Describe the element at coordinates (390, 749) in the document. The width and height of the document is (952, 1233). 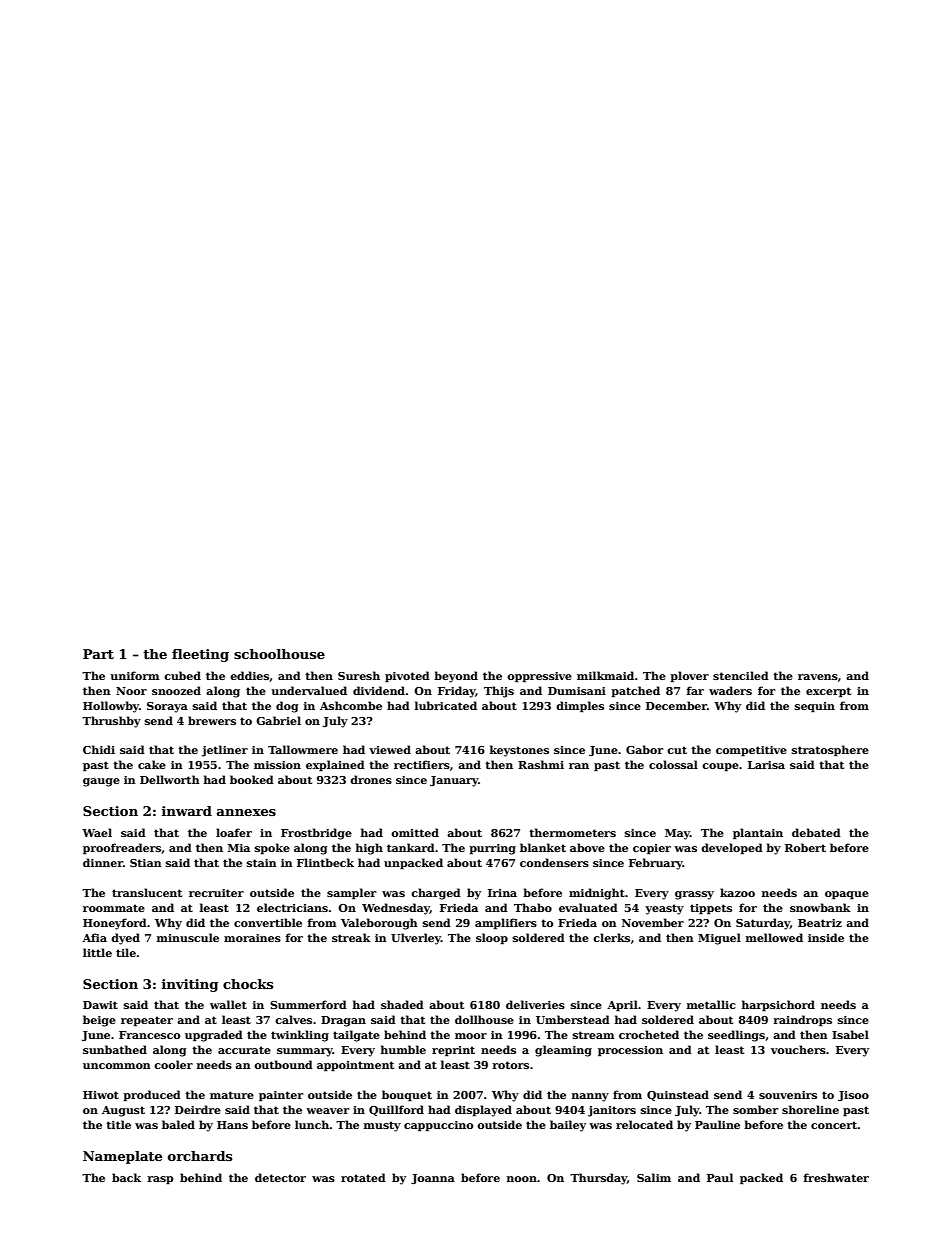
I see `viewed` at that location.
